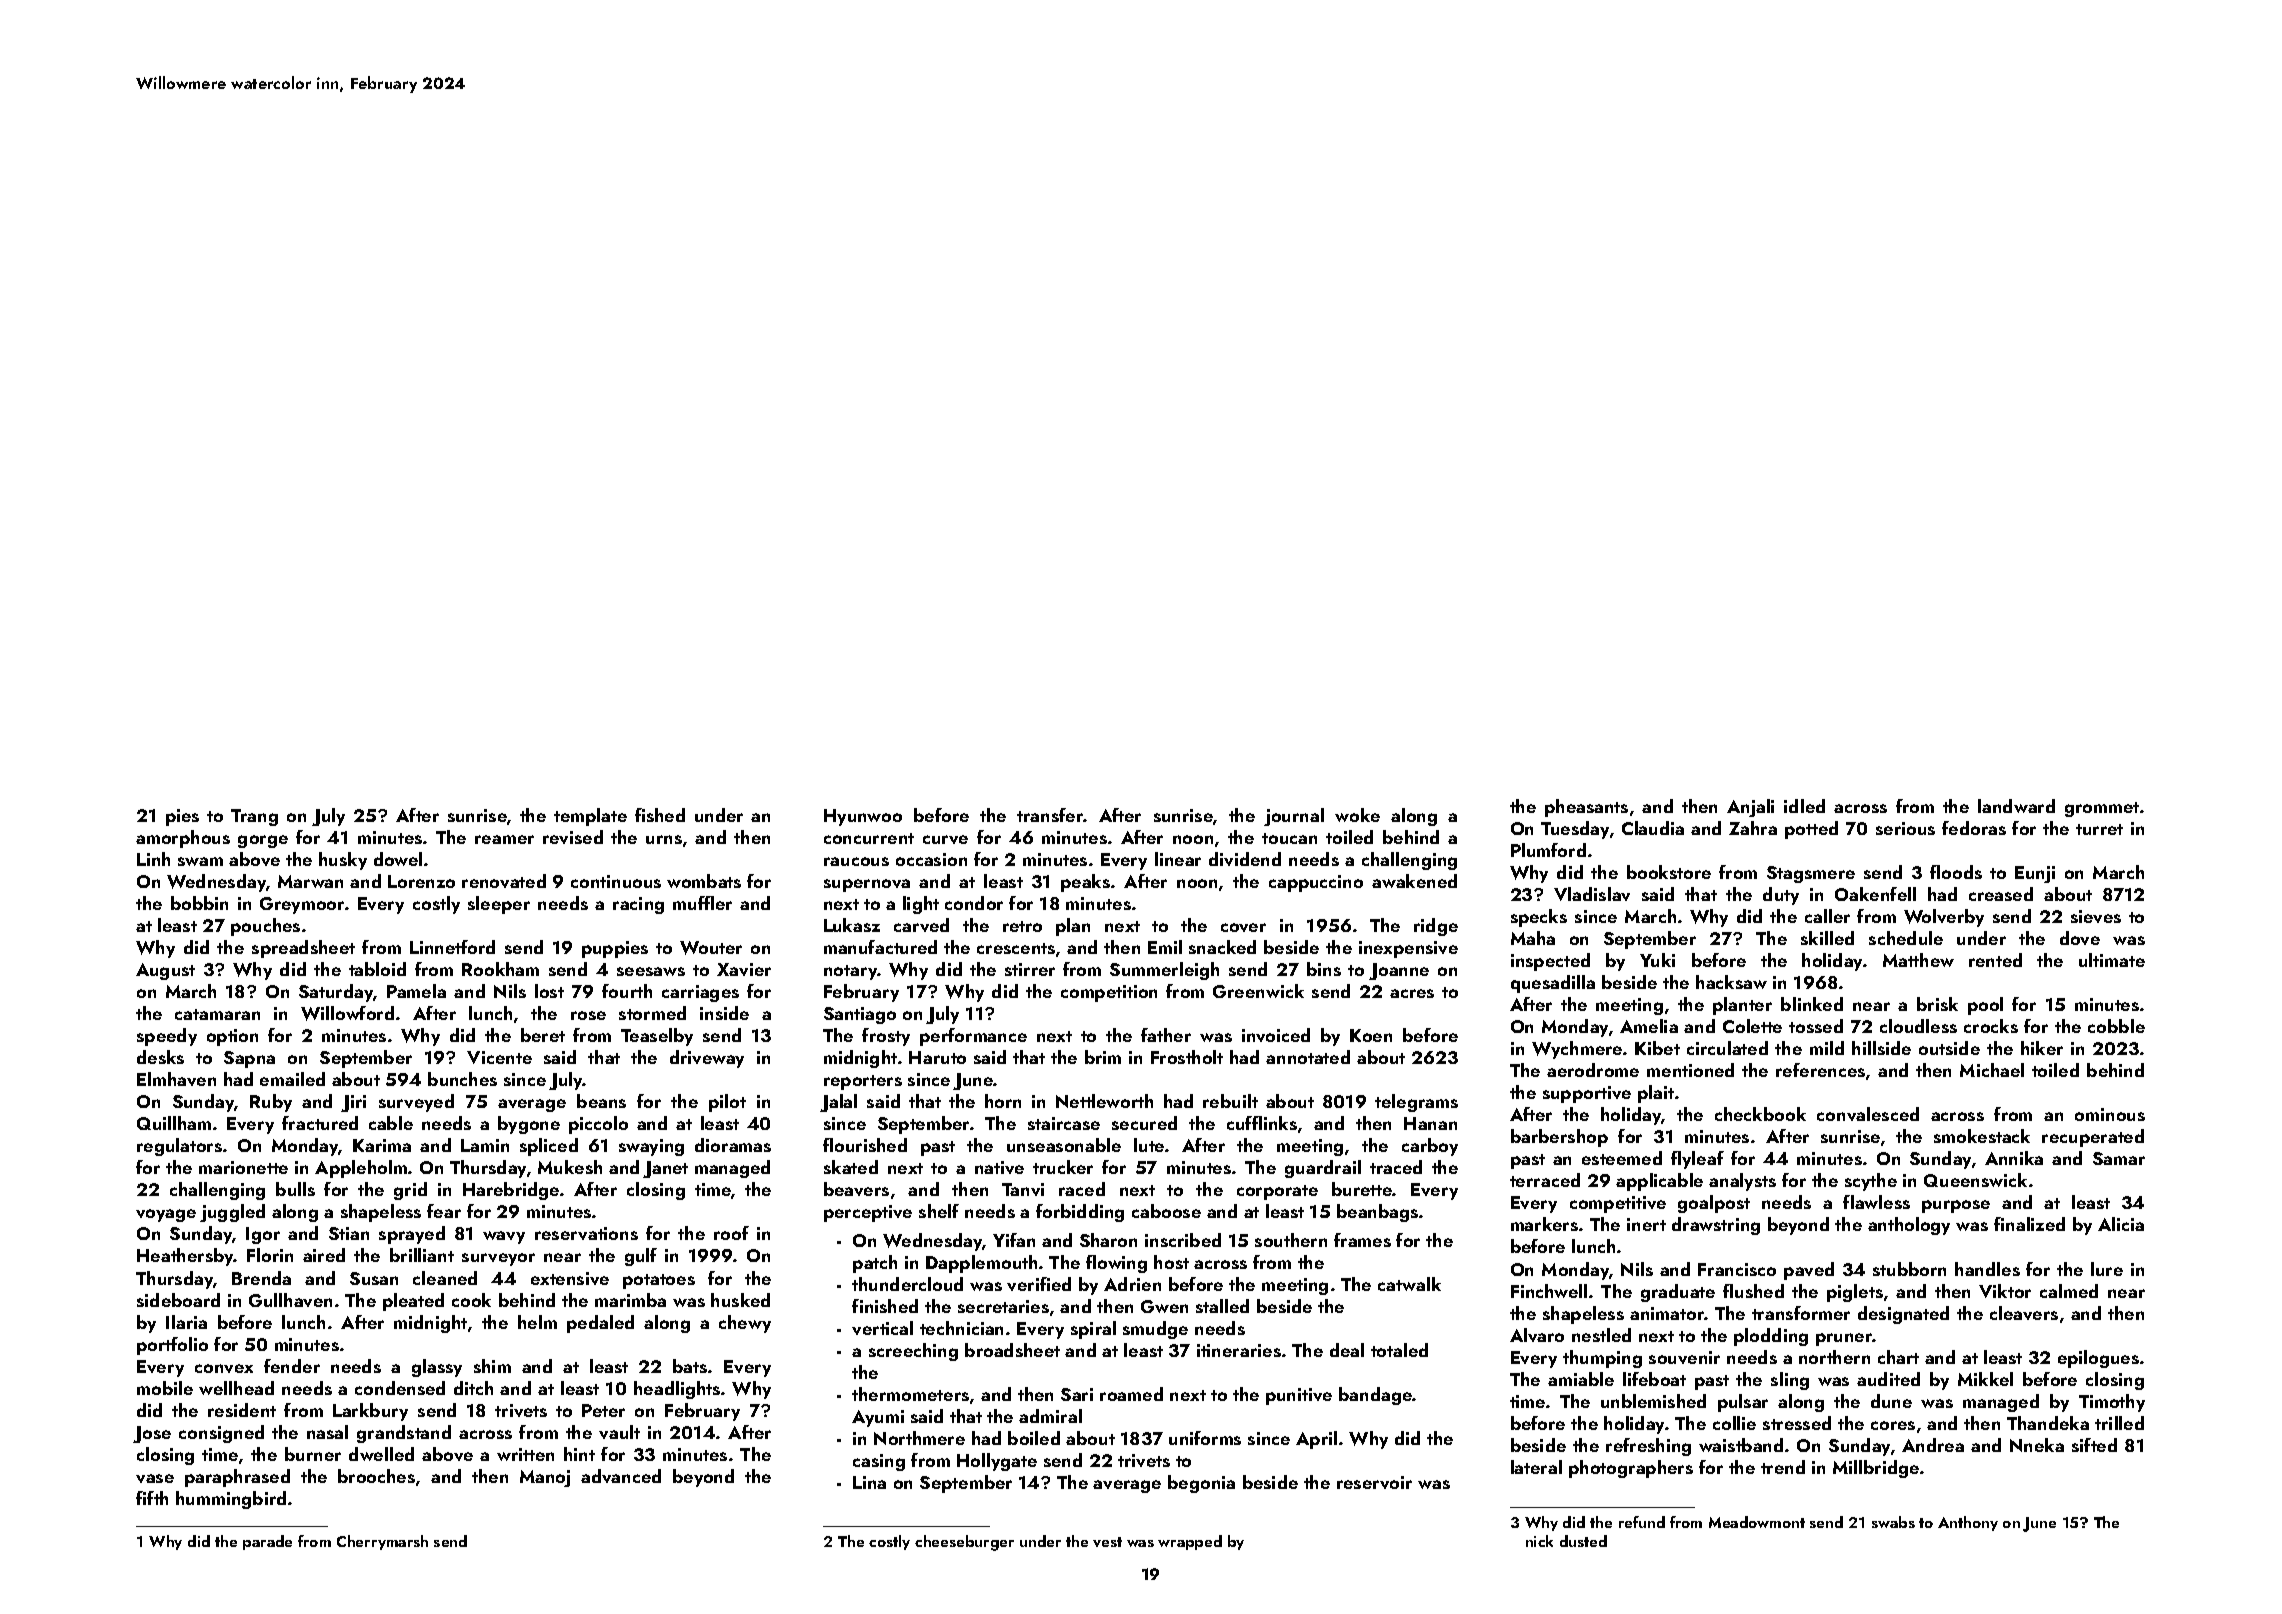 This screenshot has height=1614, width=2282. I want to click on wrapped, so click(1190, 1542).
